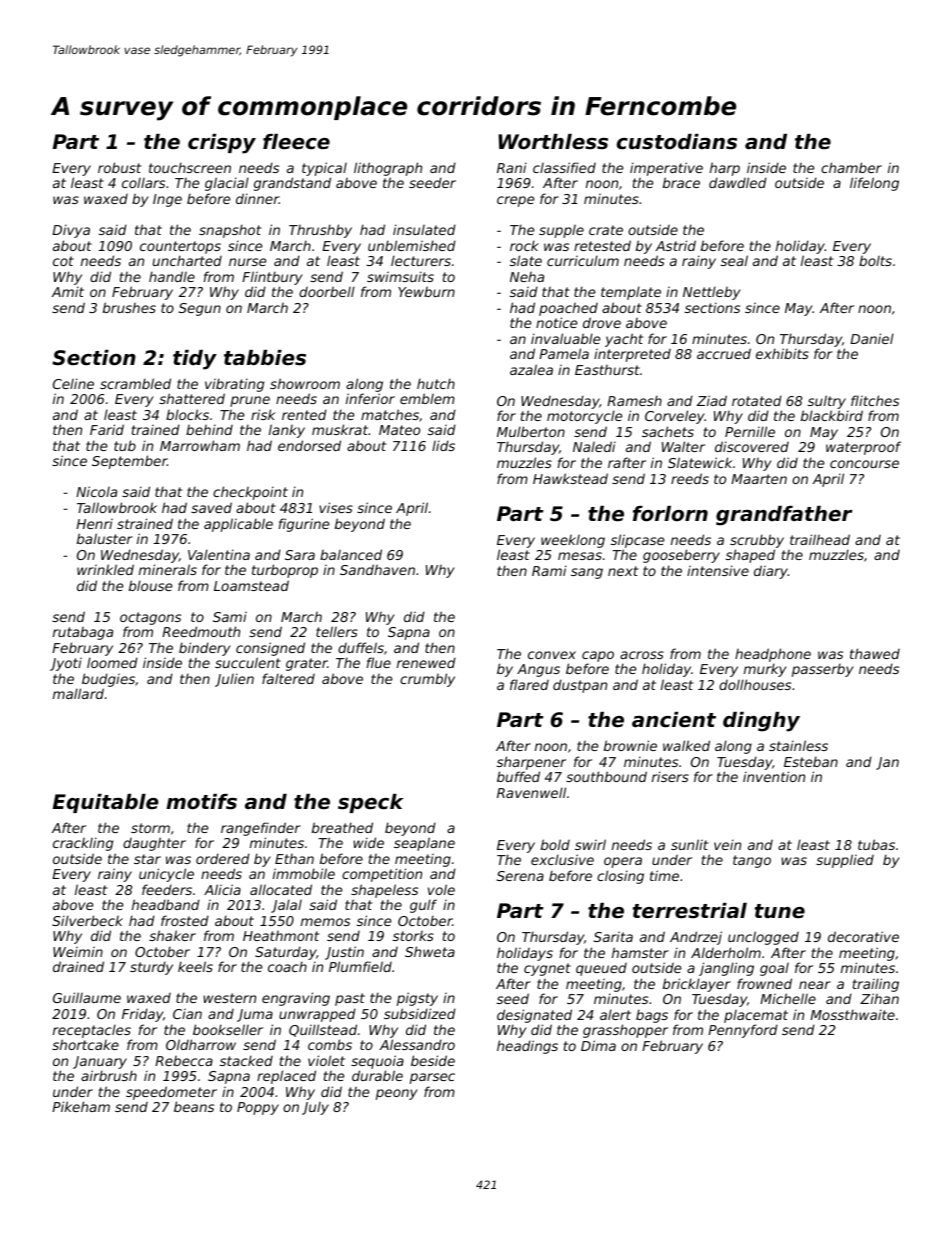  I want to click on custodians, so click(677, 142).
